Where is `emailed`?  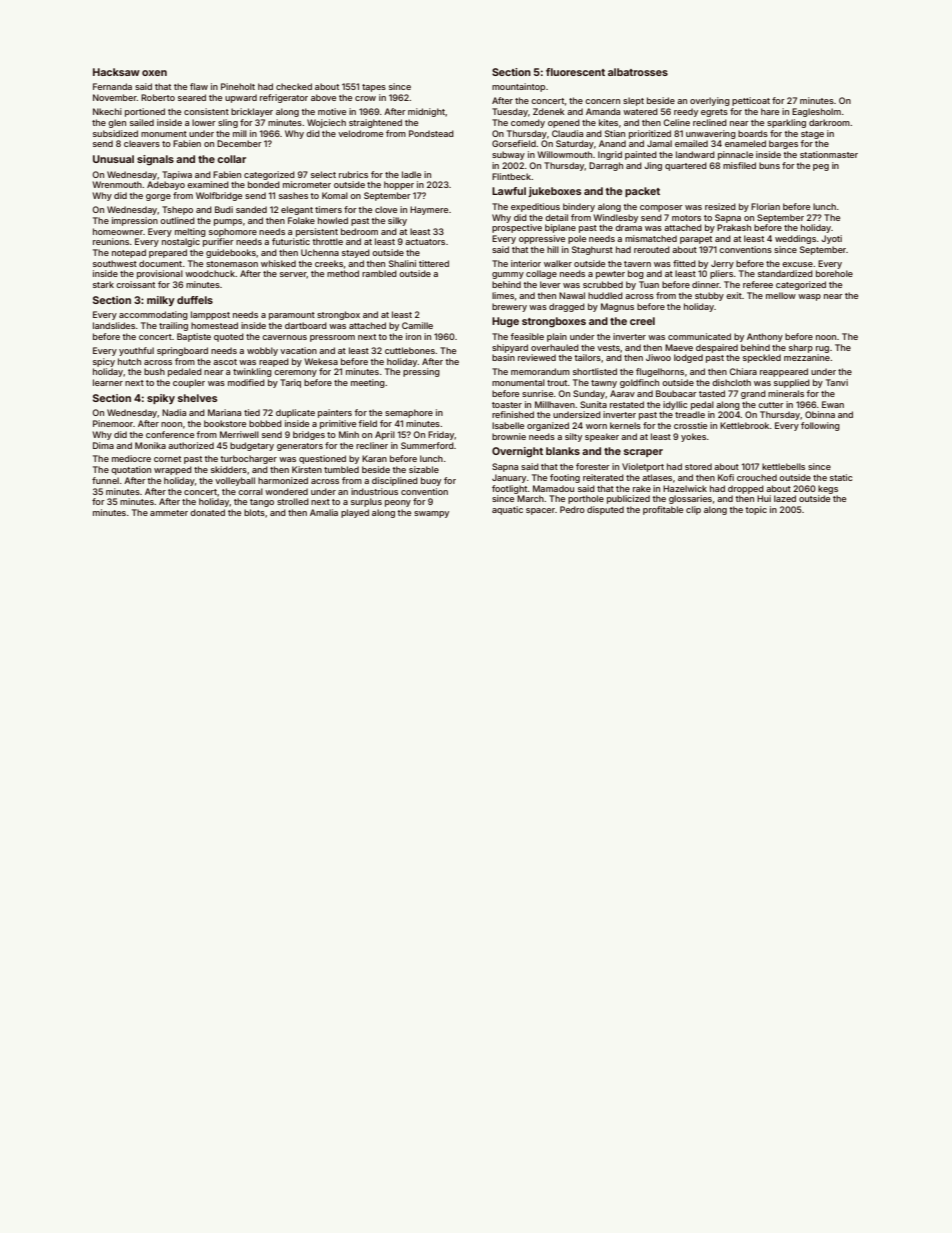
emailed is located at coordinates (691, 143).
